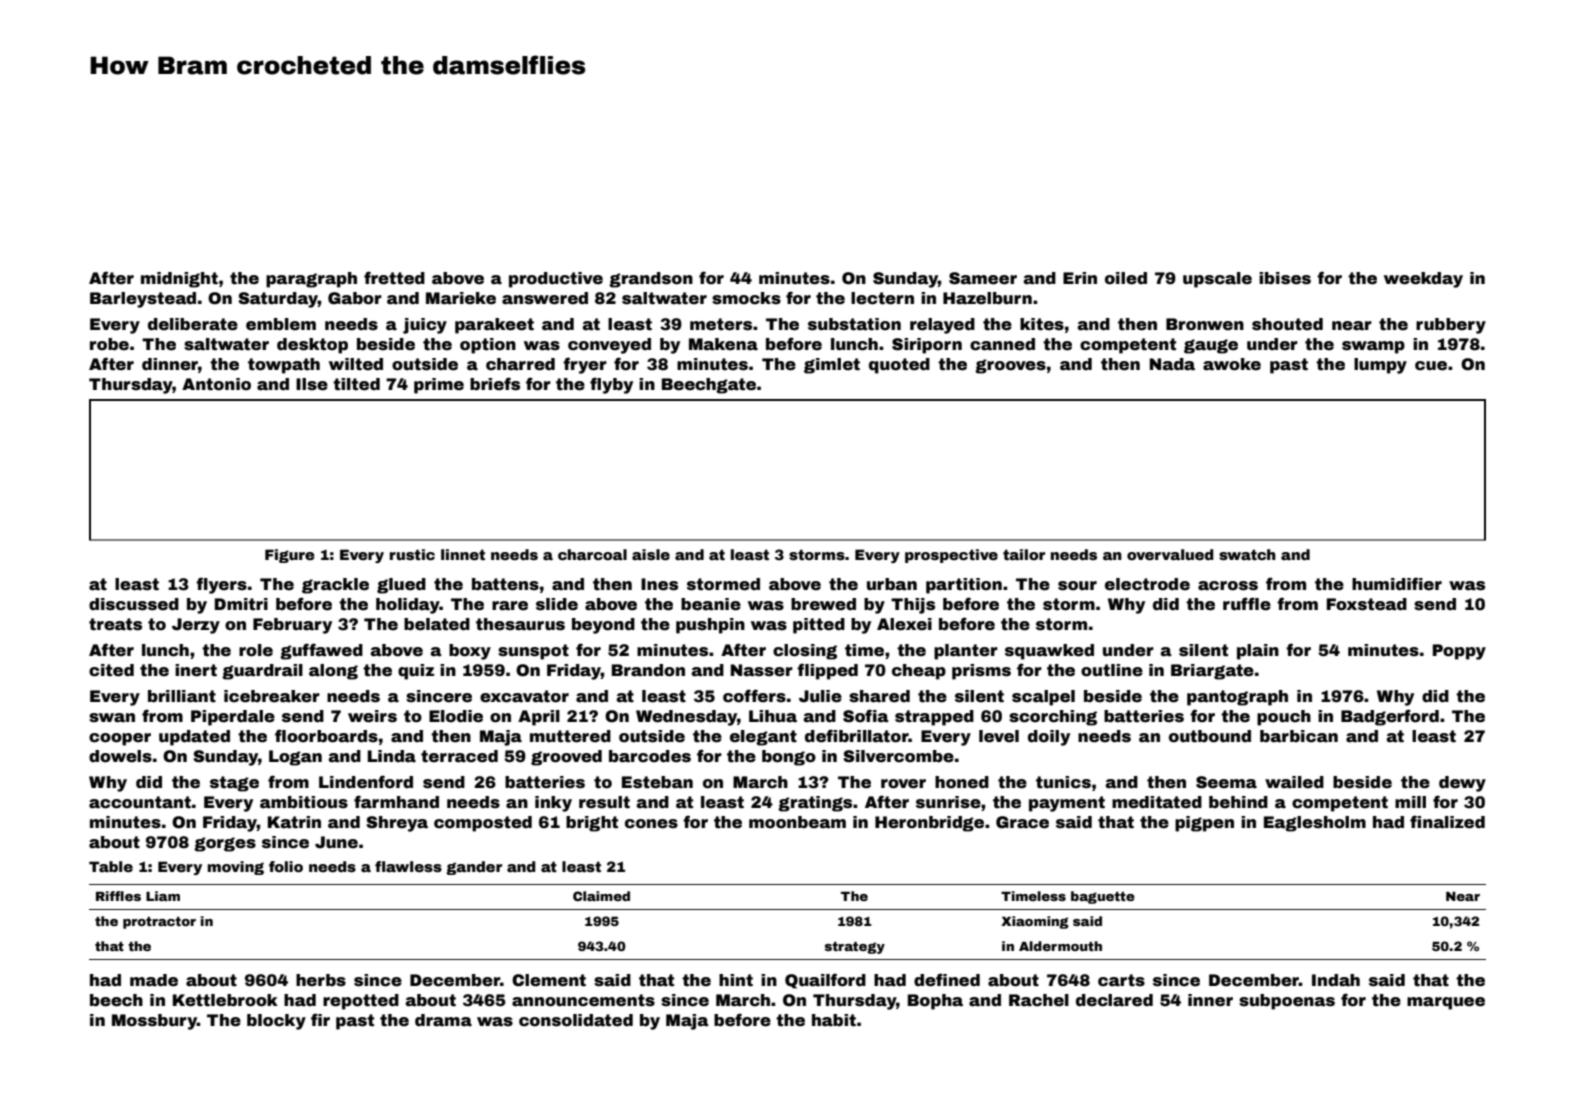 This screenshot has width=1575, height=1114. What do you see at coordinates (1287, 324) in the screenshot?
I see `shouted` at bounding box center [1287, 324].
